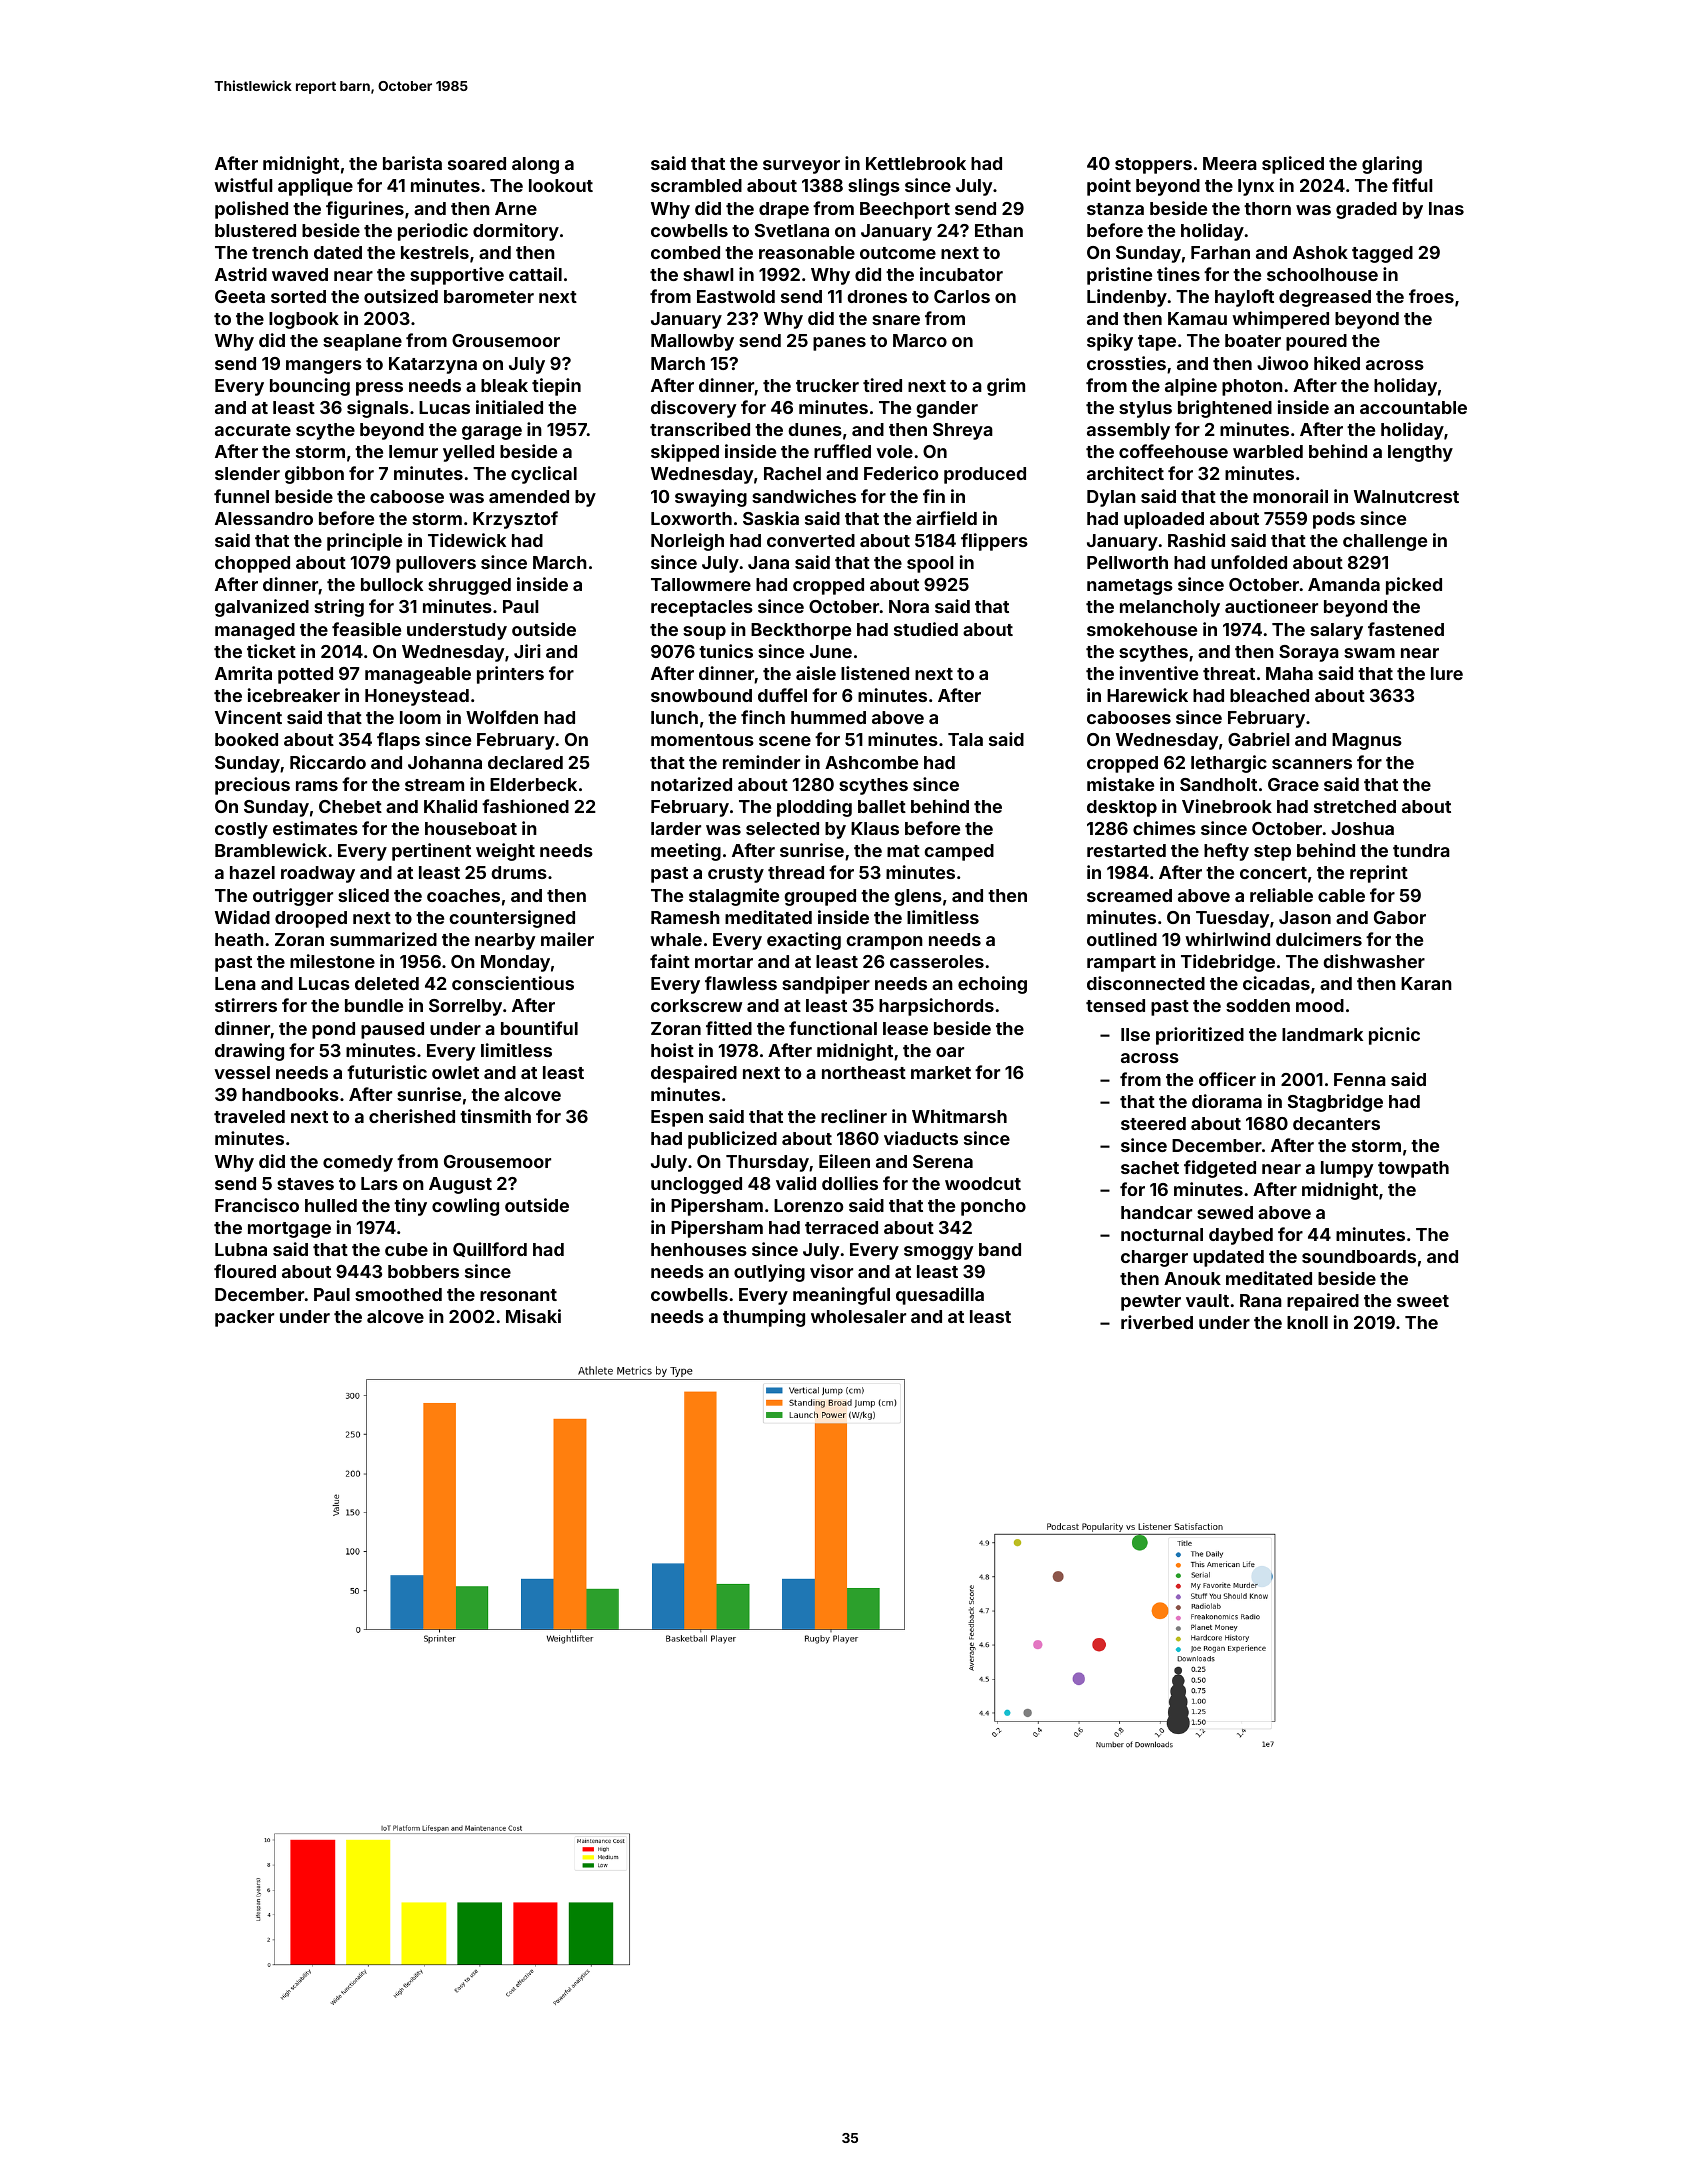 The image size is (1683, 2178). I want to click on produced, so click(985, 475).
